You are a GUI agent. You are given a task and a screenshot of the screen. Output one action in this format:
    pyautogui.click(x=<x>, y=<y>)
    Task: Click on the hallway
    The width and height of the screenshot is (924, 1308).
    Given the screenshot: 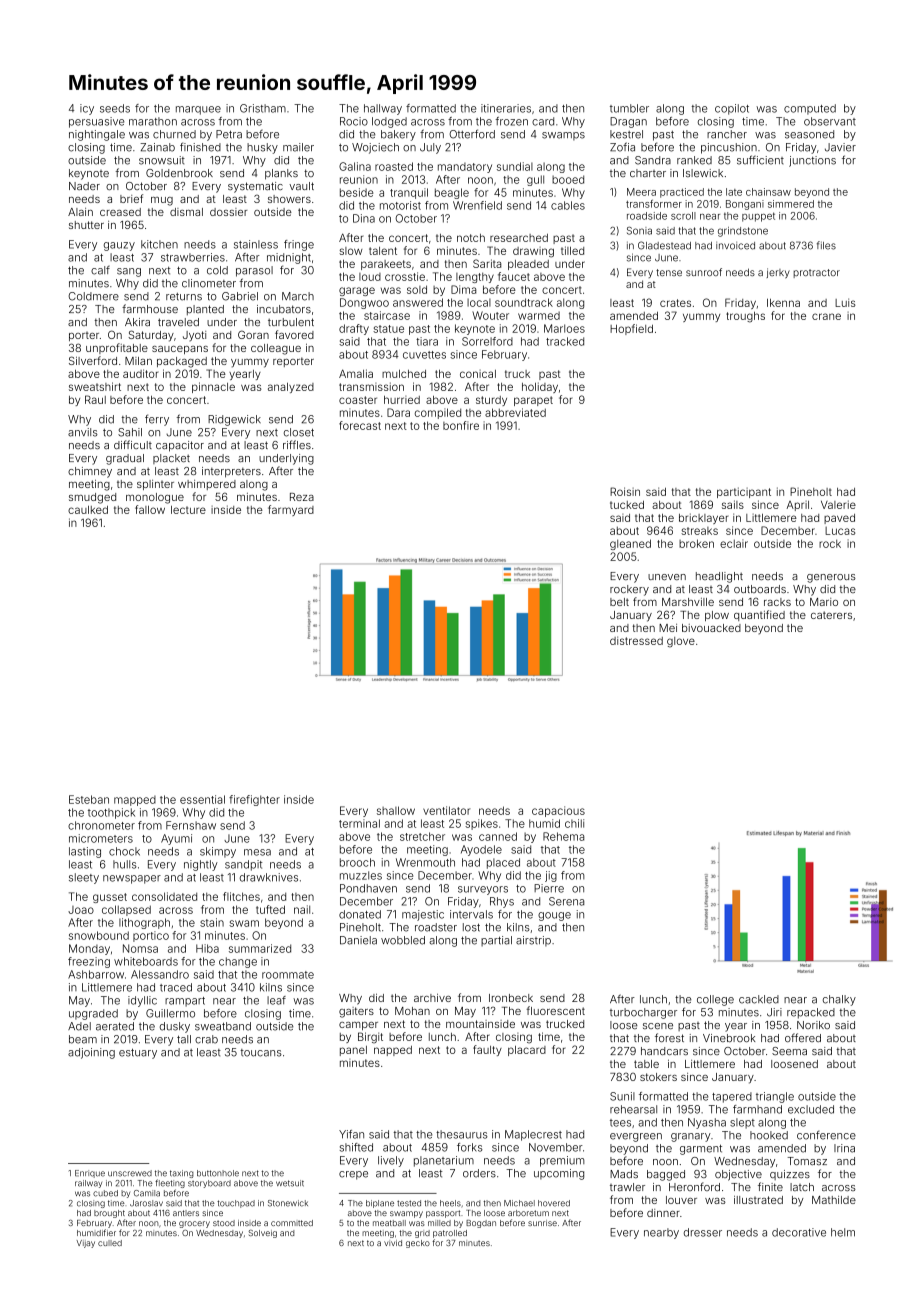 What is the action you would take?
    pyautogui.click(x=383, y=109)
